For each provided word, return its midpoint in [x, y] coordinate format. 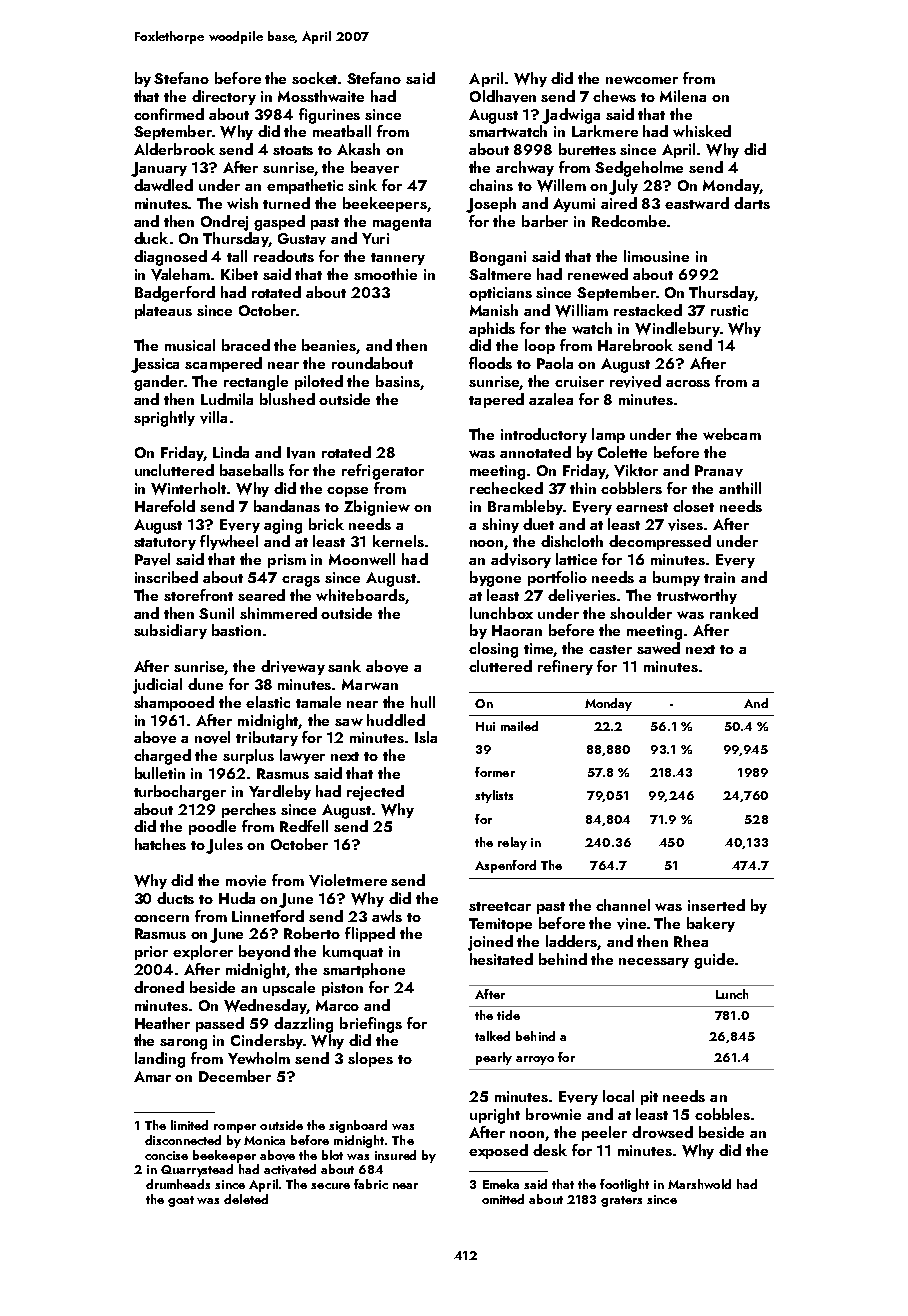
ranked [734, 613]
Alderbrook [174, 149]
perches [249, 810]
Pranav [719, 471]
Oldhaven [503, 96]
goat [181, 1201]
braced [246, 345]
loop [540, 346]
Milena [683, 96]
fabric [371, 1184]
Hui [485, 726]
